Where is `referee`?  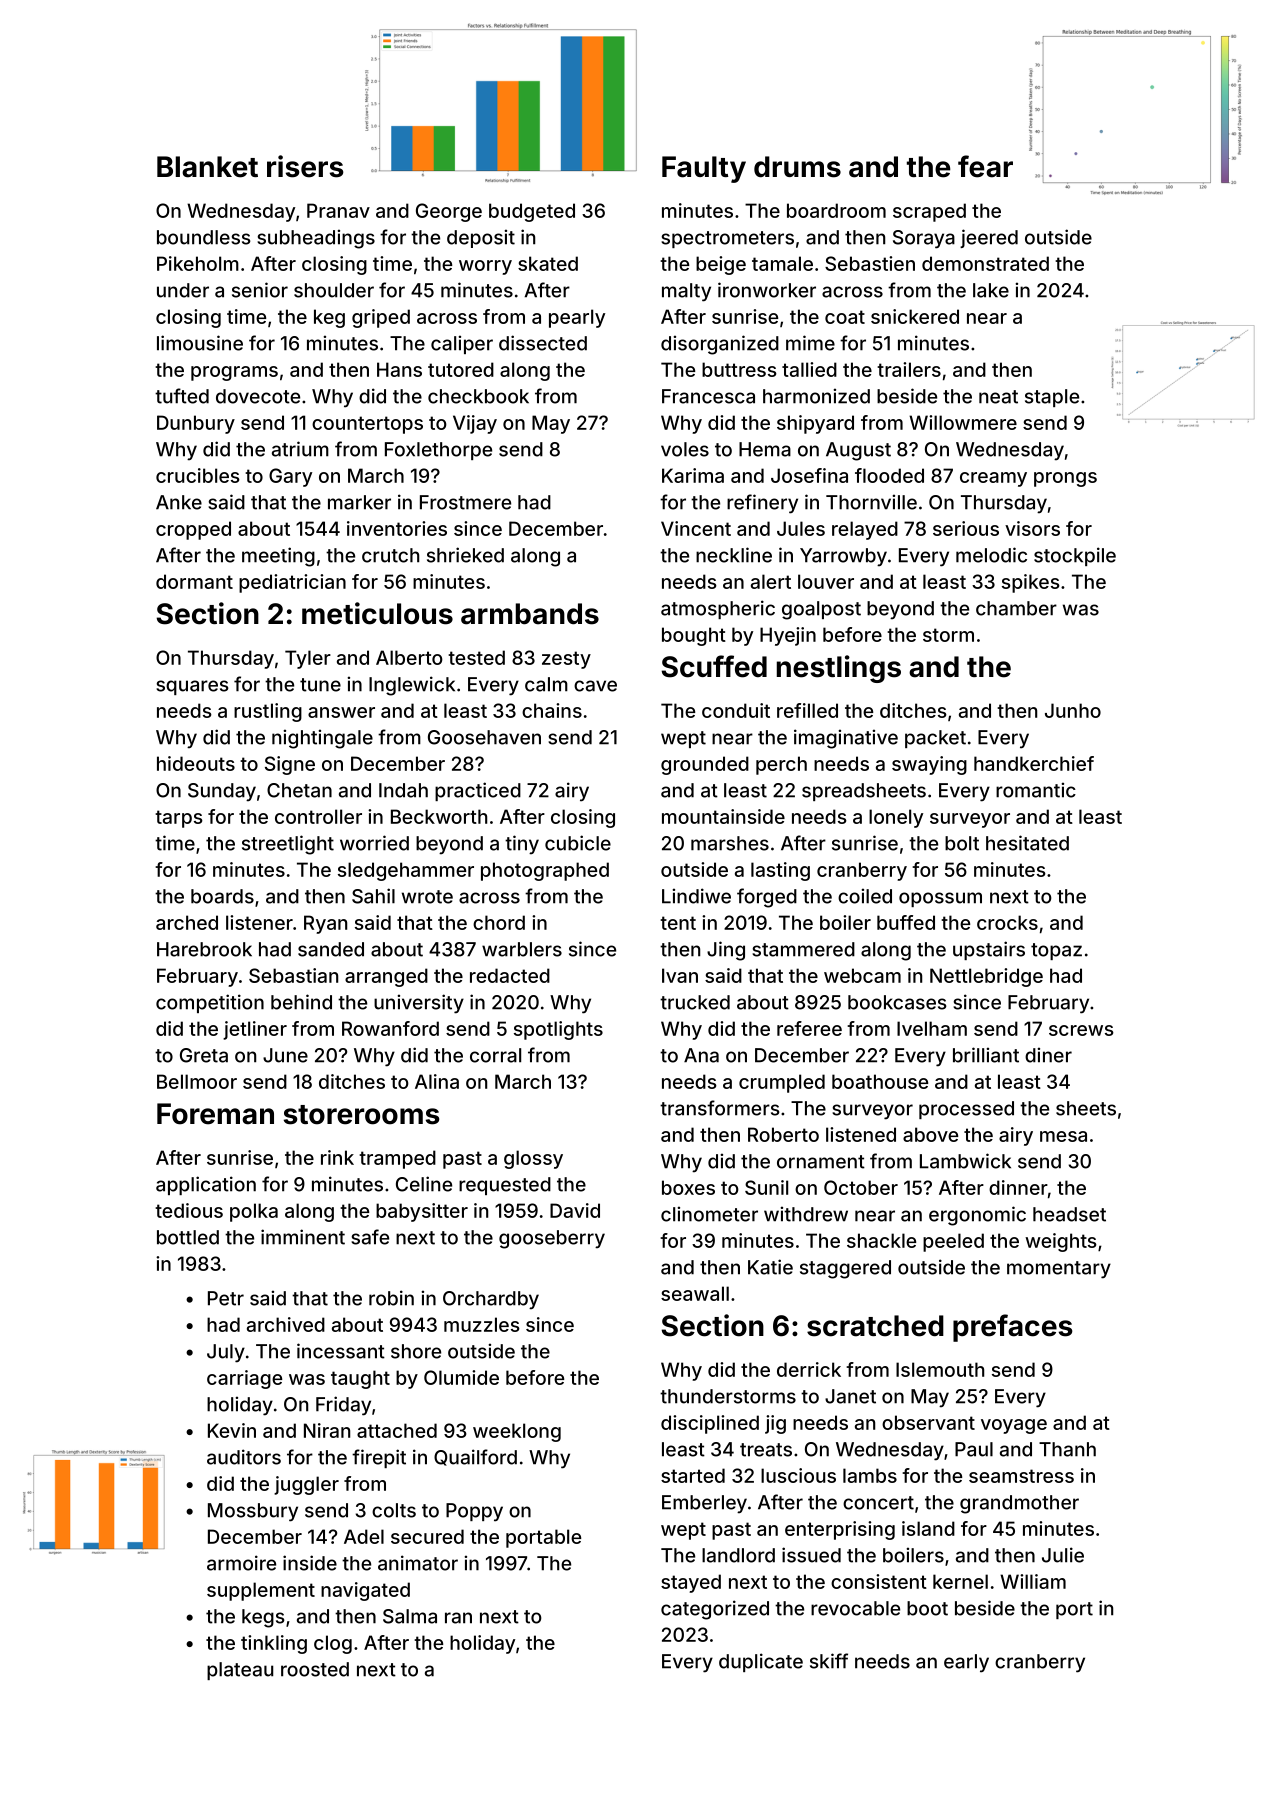
referee is located at coordinates (809, 1028).
